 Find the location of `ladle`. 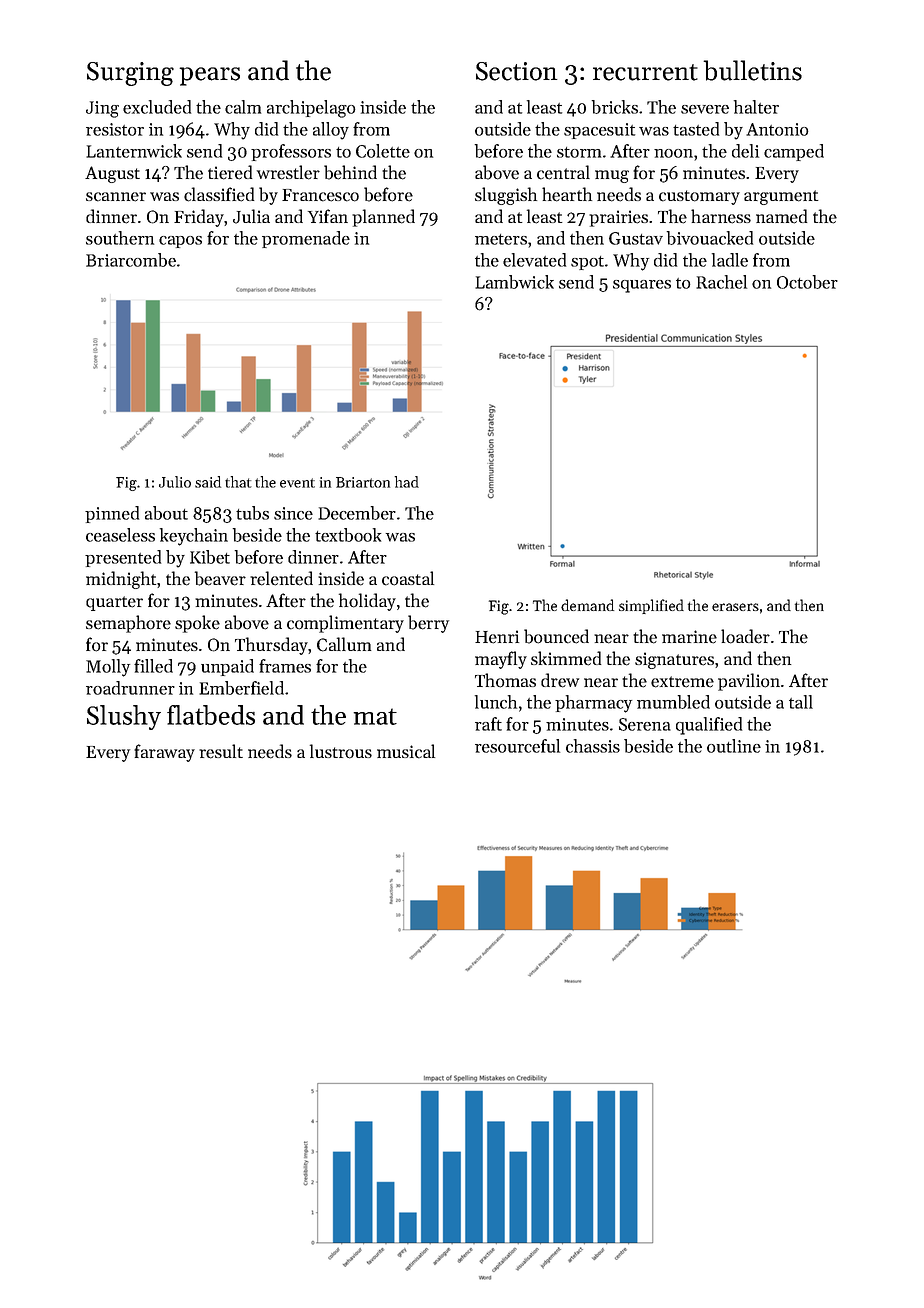

ladle is located at coordinates (730, 260).
